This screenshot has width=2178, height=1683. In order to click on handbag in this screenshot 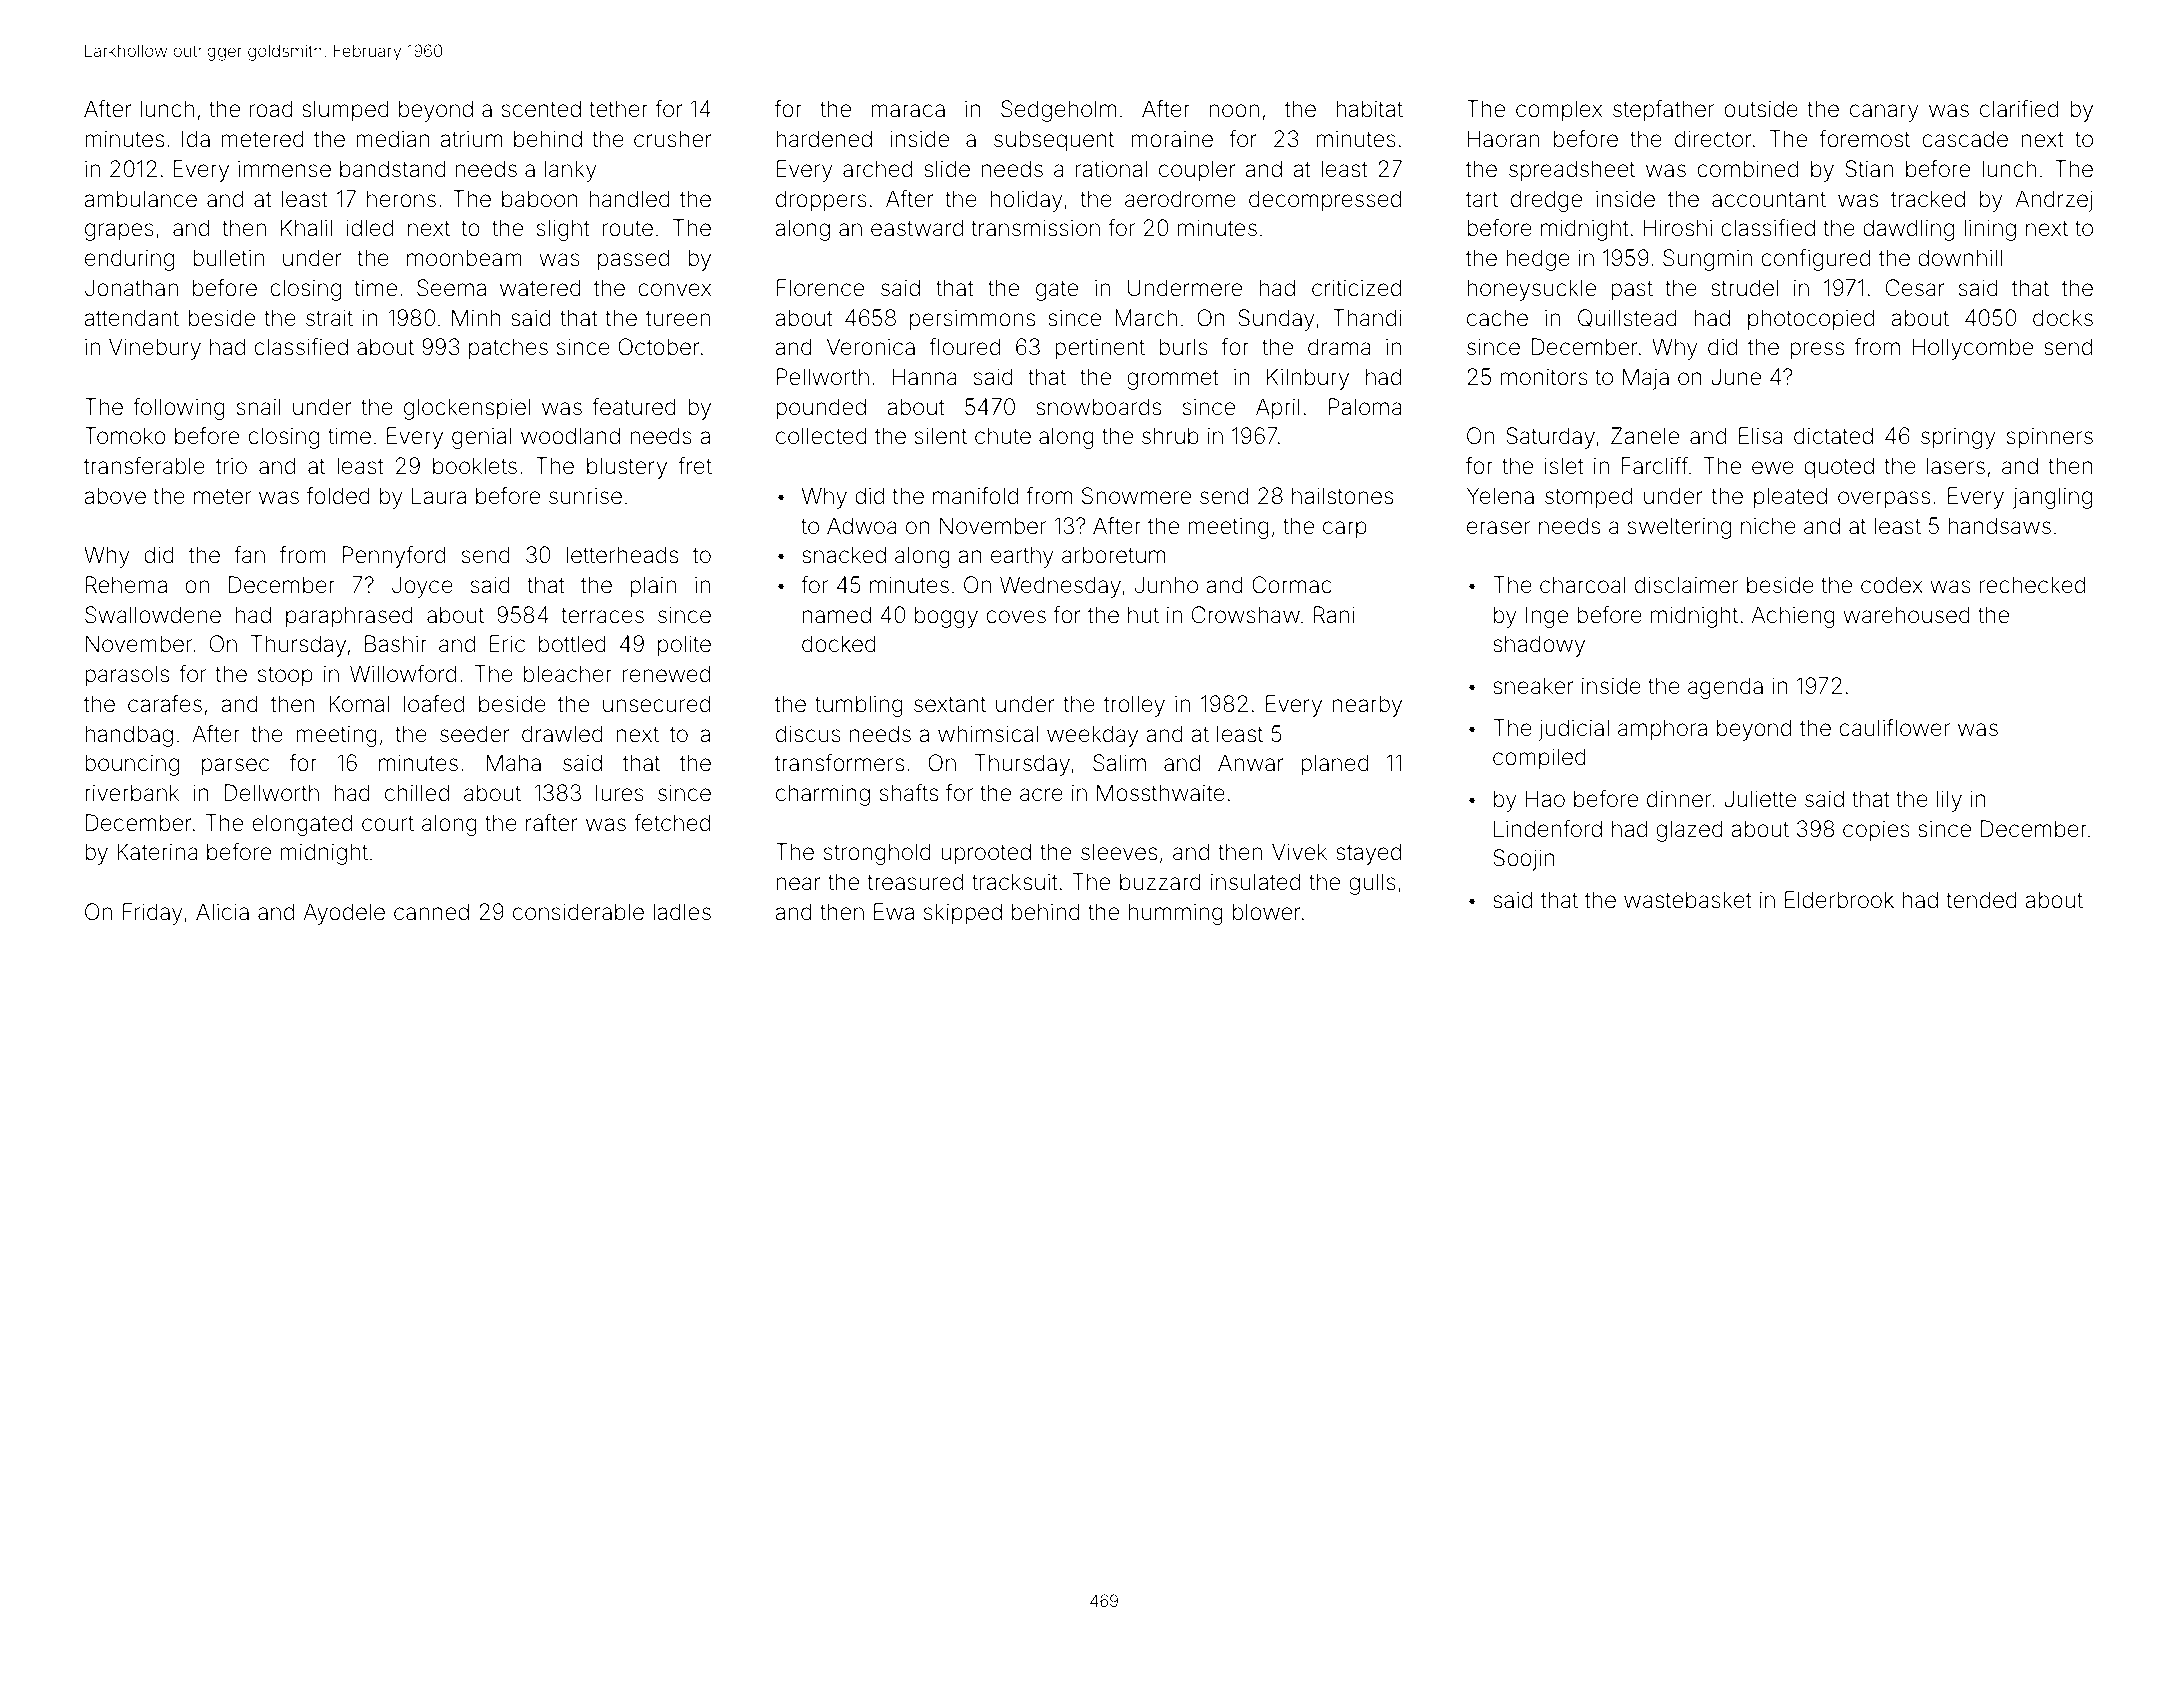, I will do `click(129, 736)`.
